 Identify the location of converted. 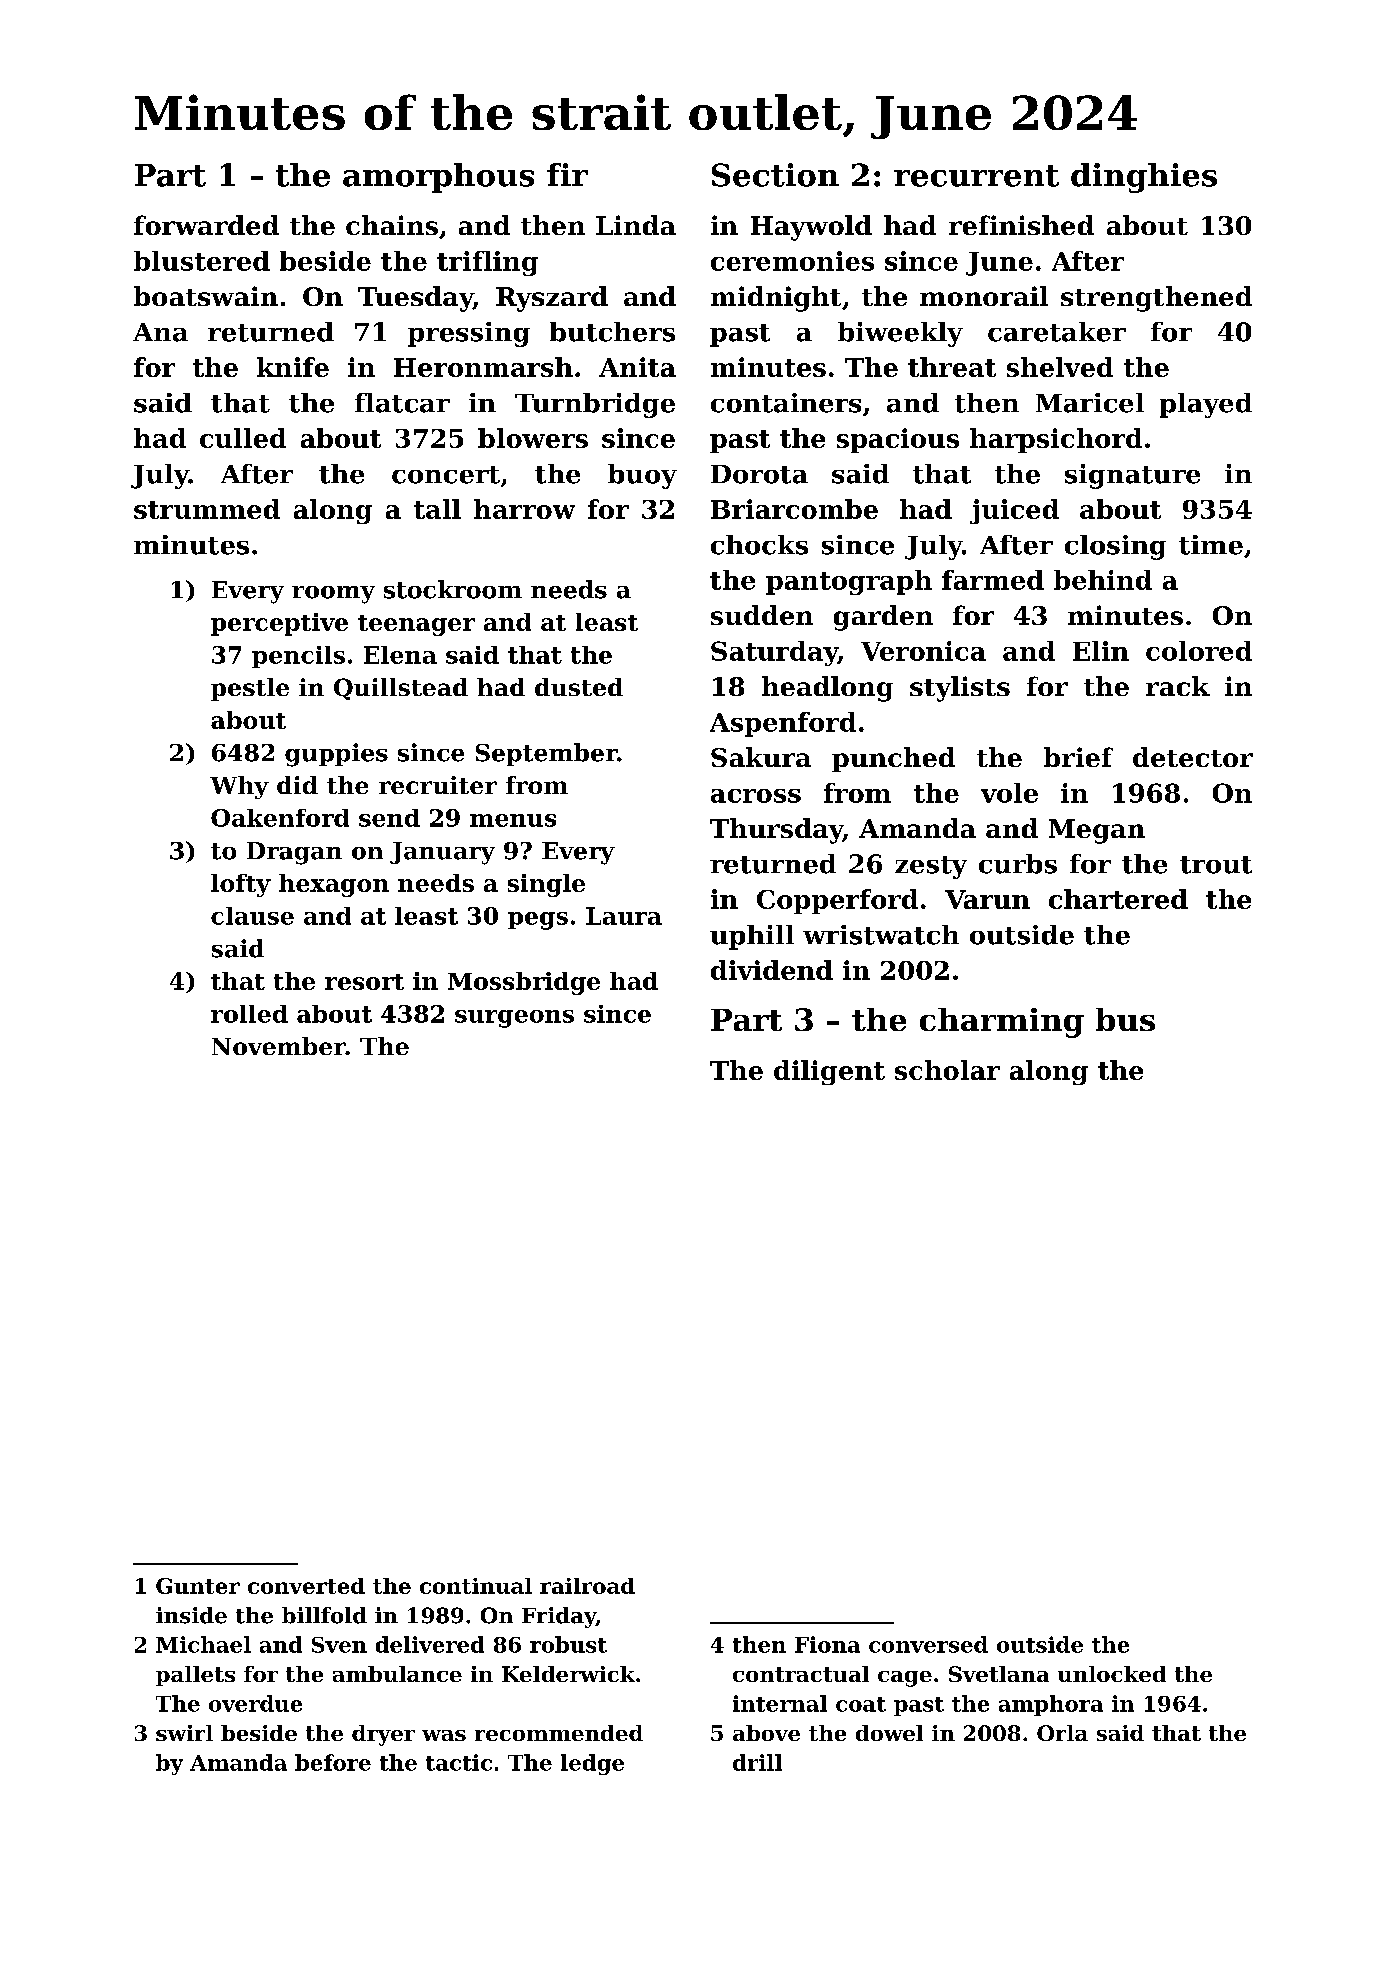
(306, 1586).
